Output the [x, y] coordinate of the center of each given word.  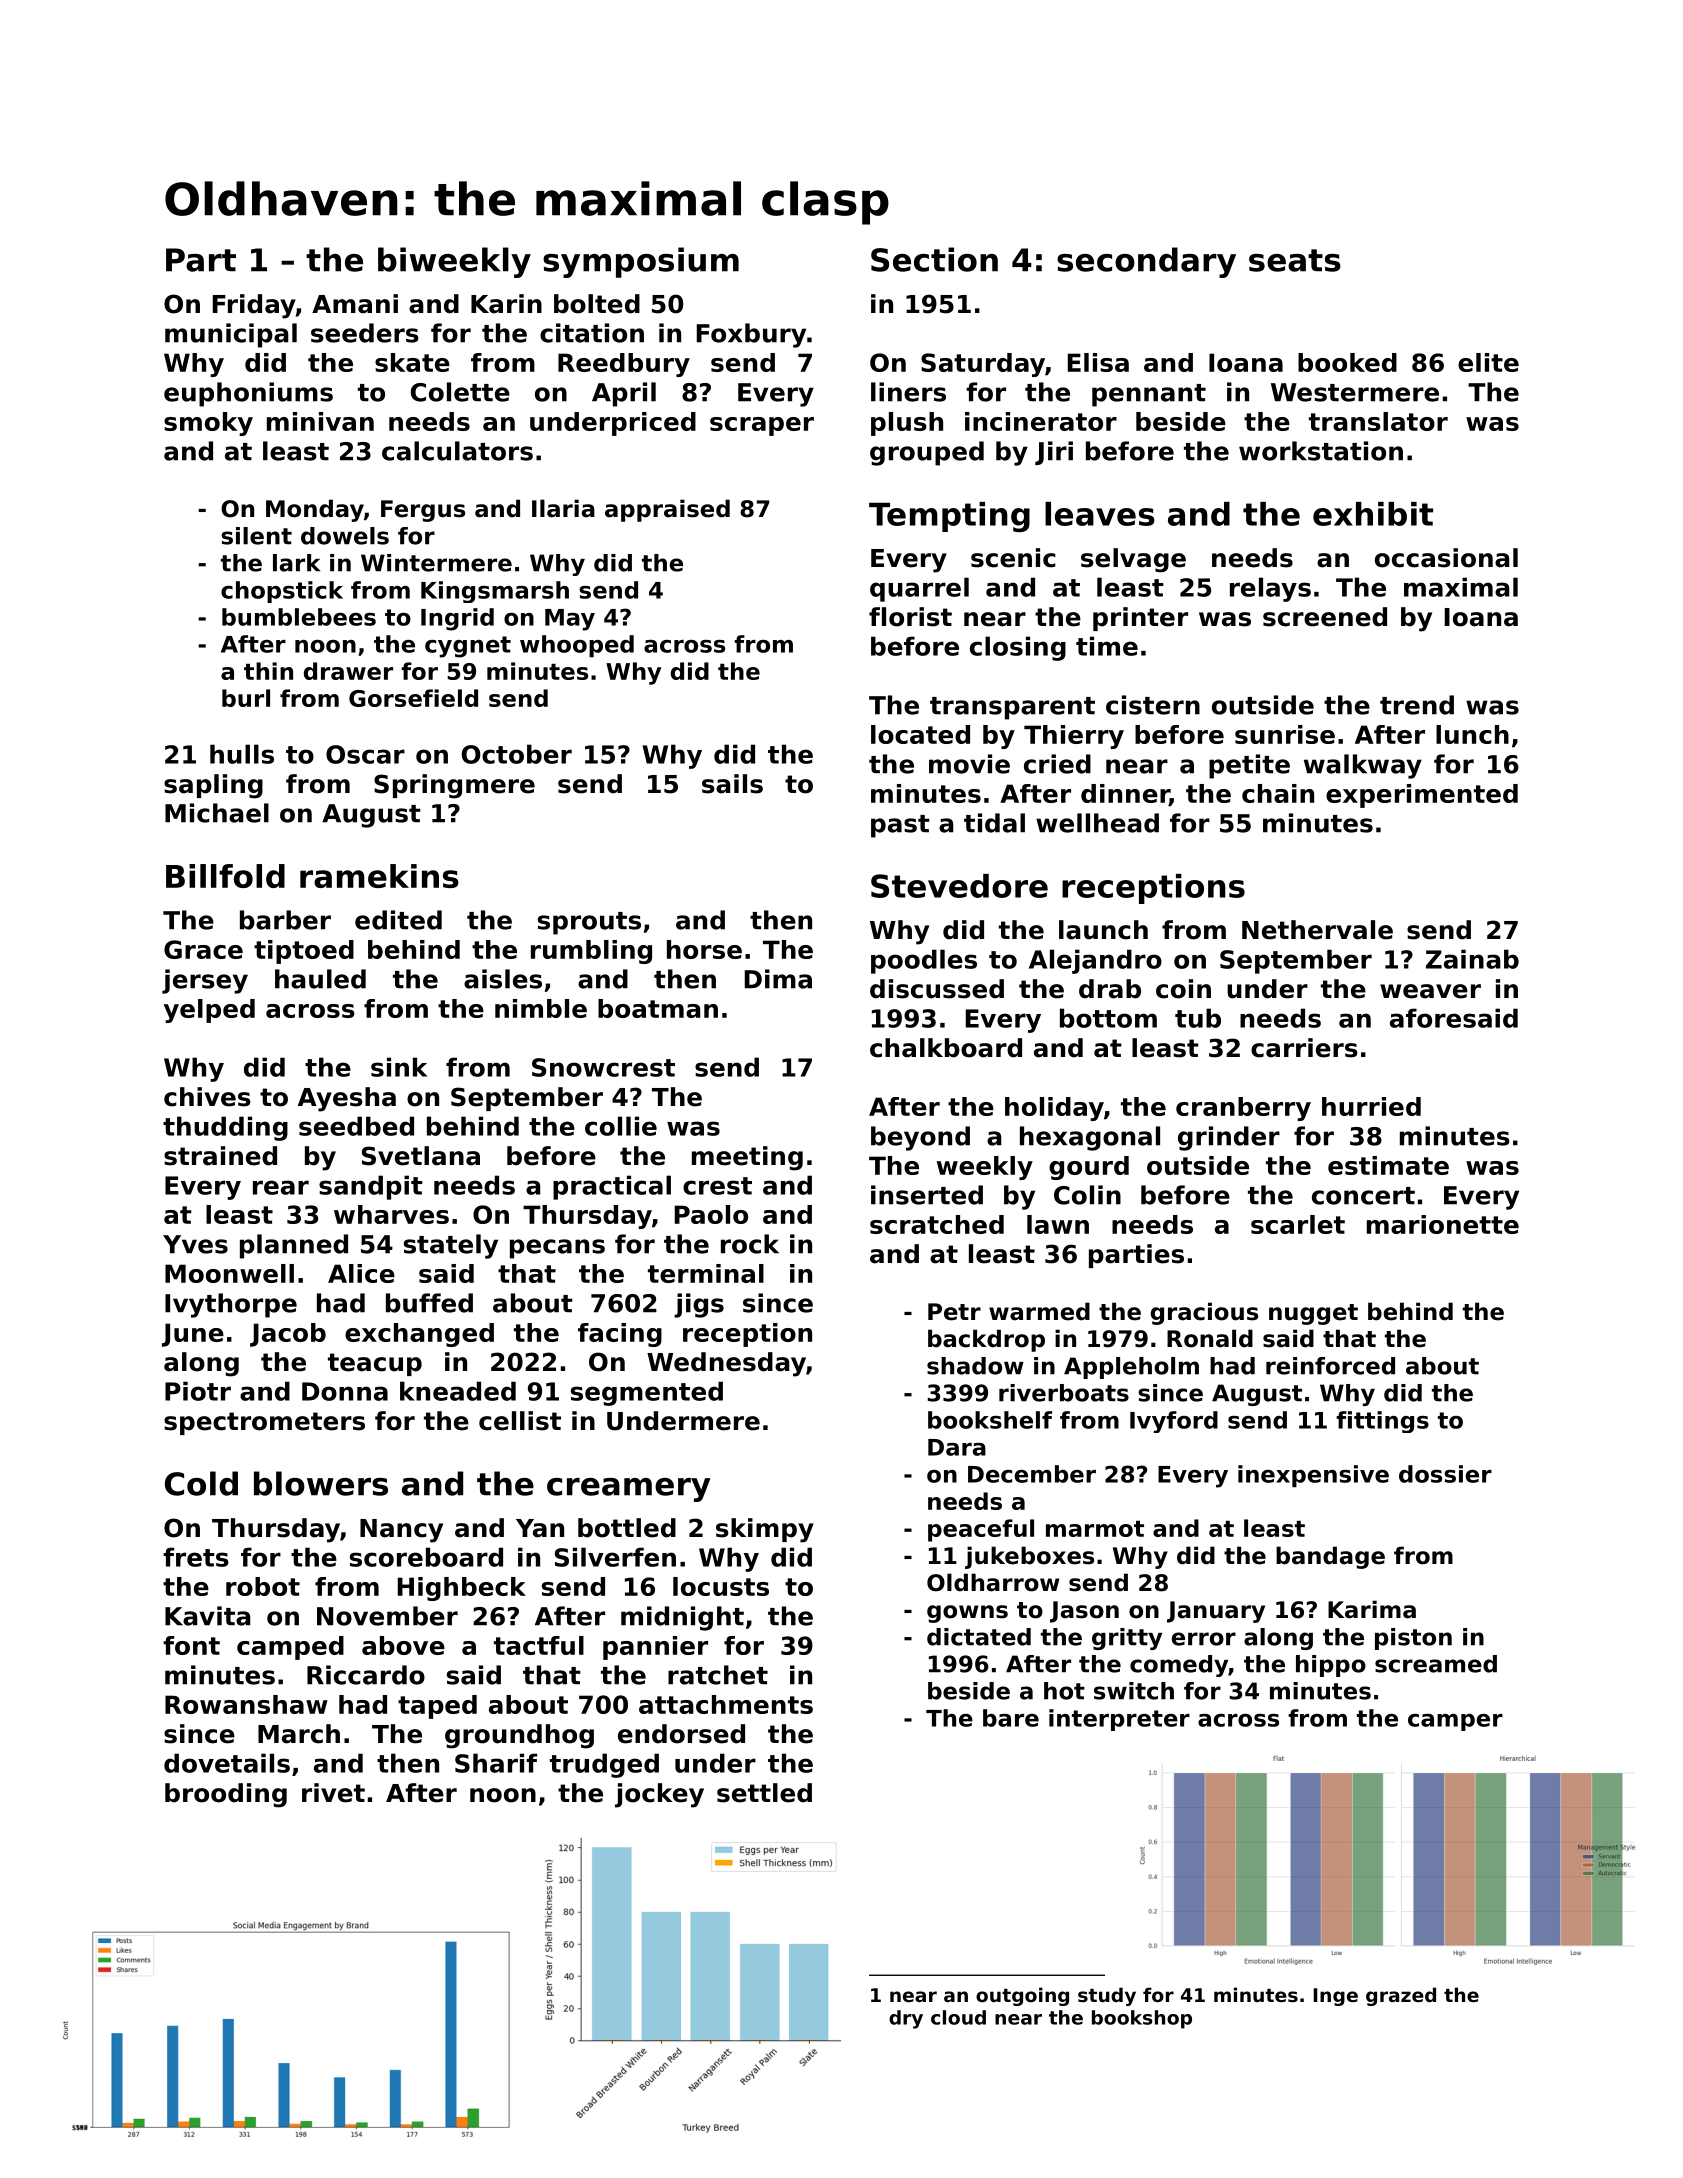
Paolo [711, 1214]
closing [1018, 648]
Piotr [198, 1391]
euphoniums [248, 394]
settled [764, 1793]
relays [1270, 589]
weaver [1430, 991]
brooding [226, 1795]
